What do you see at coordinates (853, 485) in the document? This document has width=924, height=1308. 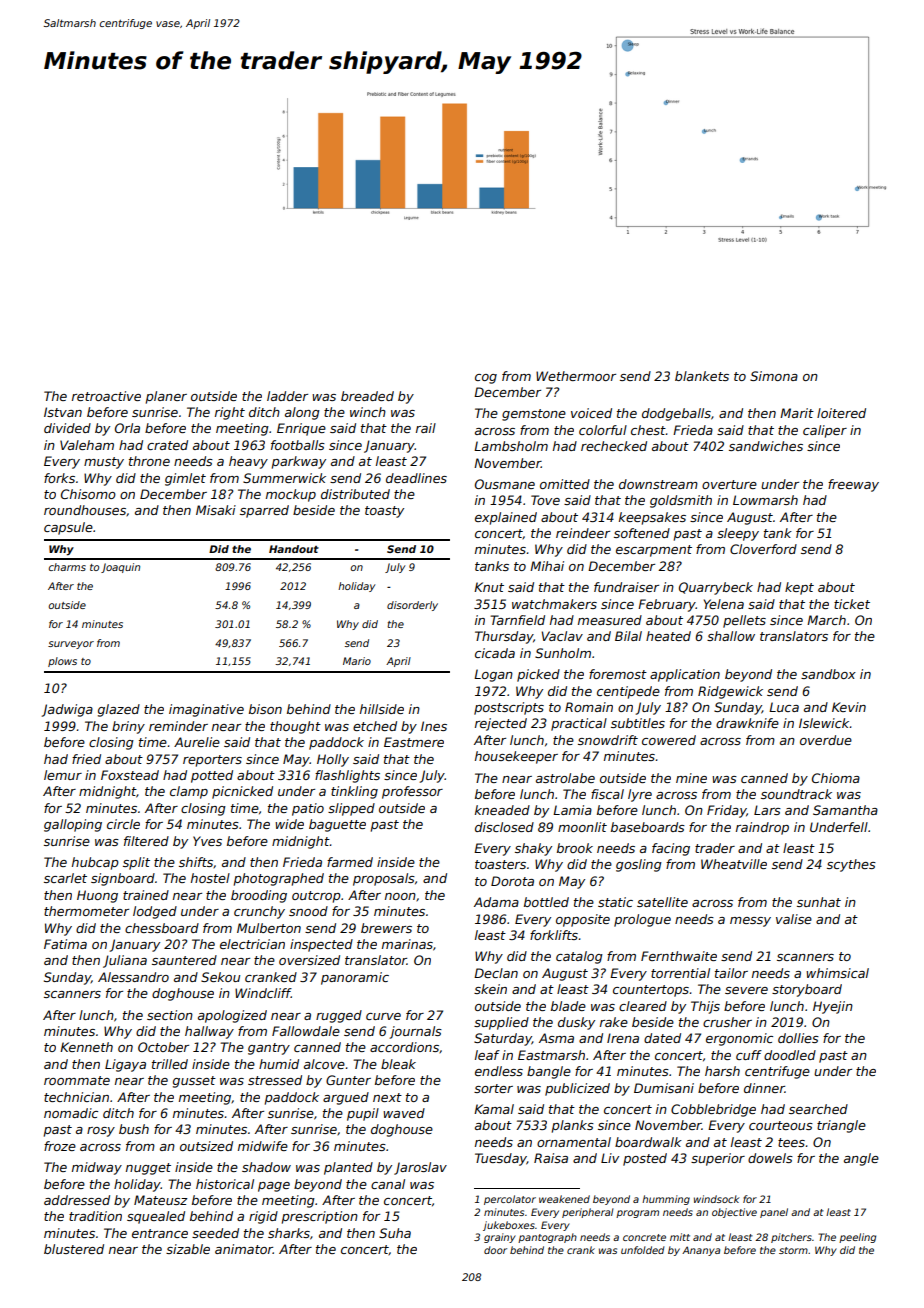 I see `freeway` at bounding box center [853, 485].
